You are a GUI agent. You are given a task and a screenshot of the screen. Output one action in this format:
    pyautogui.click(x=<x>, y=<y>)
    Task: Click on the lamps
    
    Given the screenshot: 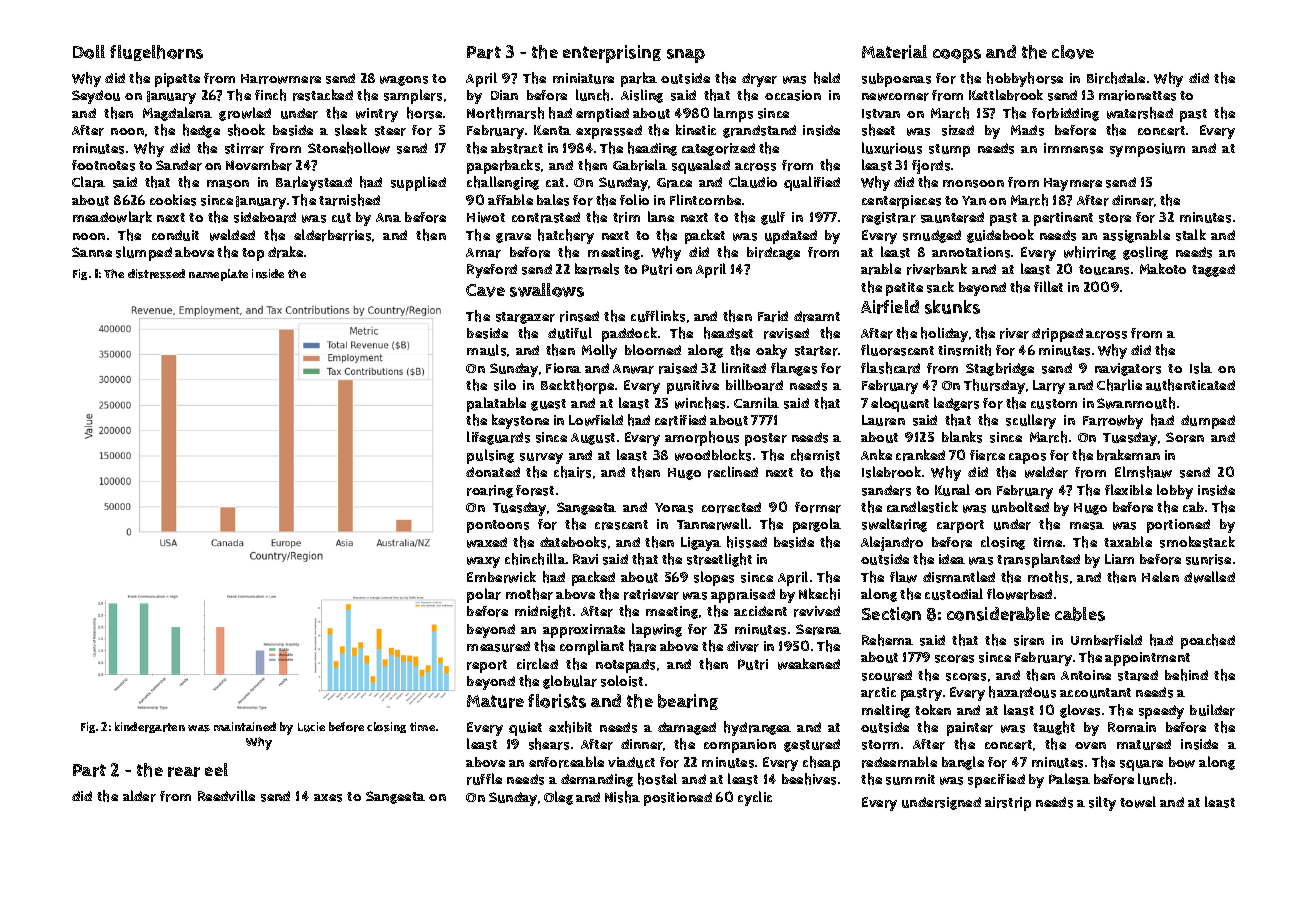 What is the action you would take?
    pyautogui.click(x=733, y=114)
